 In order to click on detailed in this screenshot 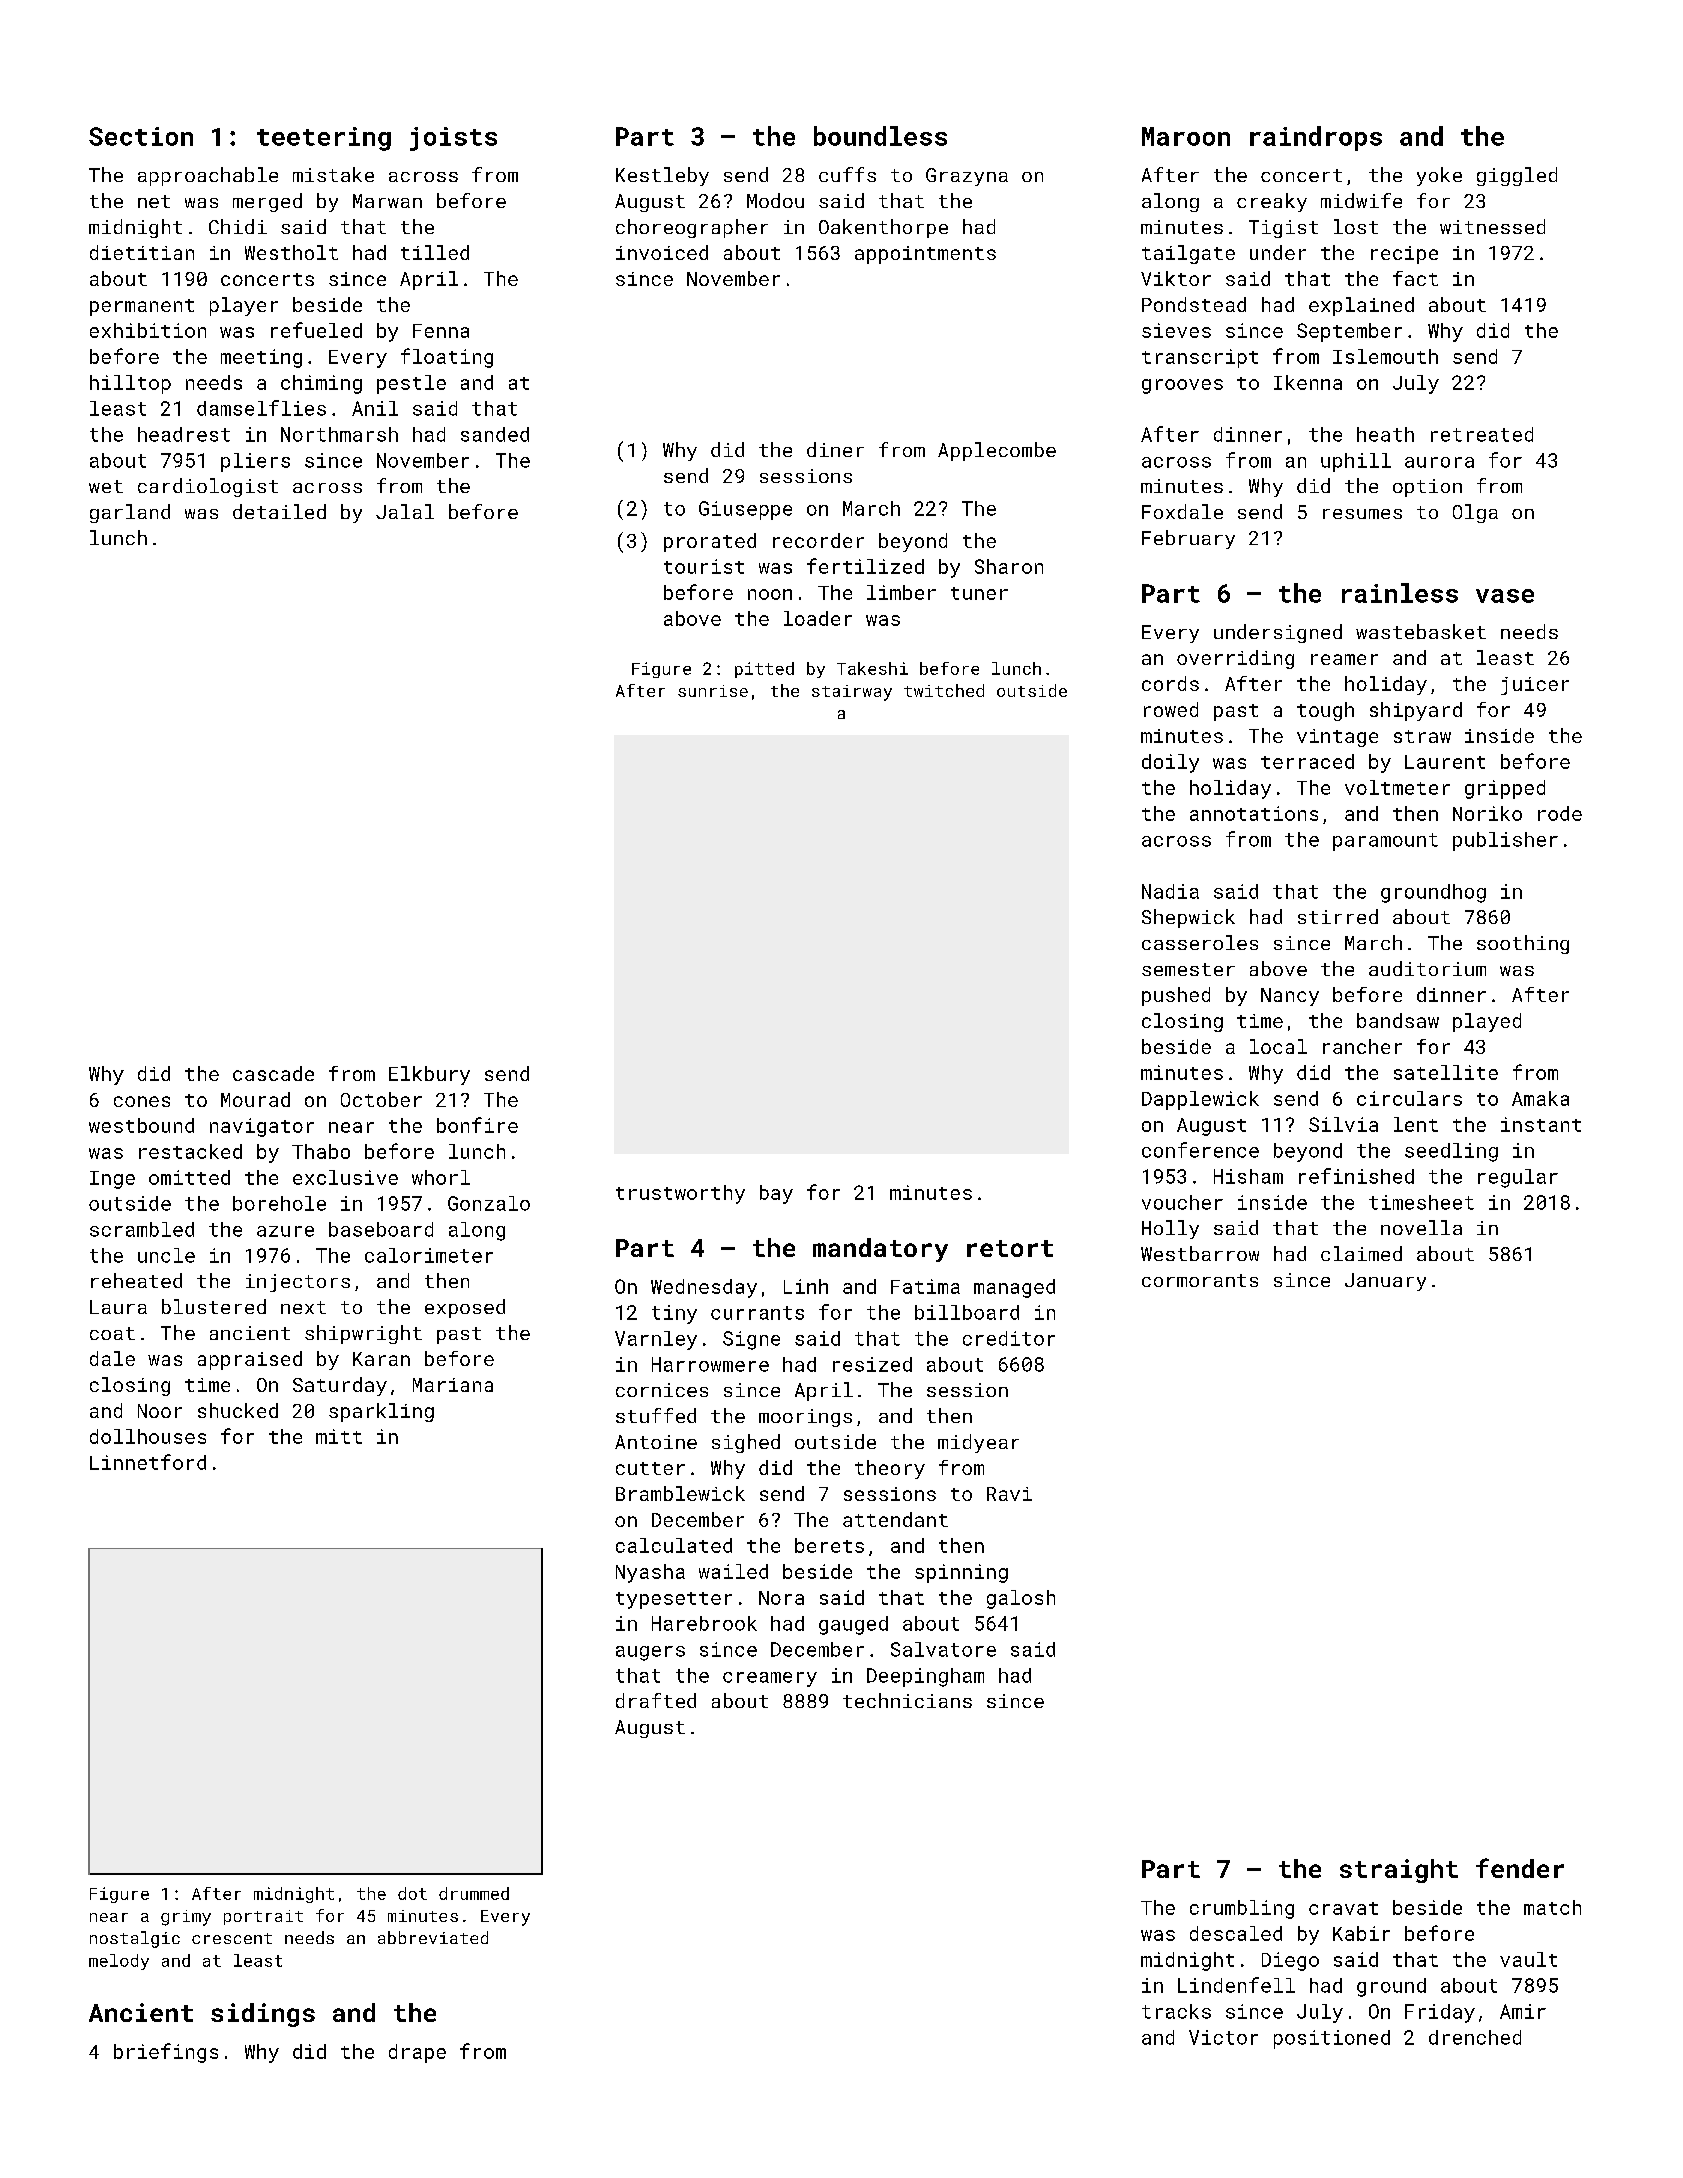, I will do `click(279, 511)`.
